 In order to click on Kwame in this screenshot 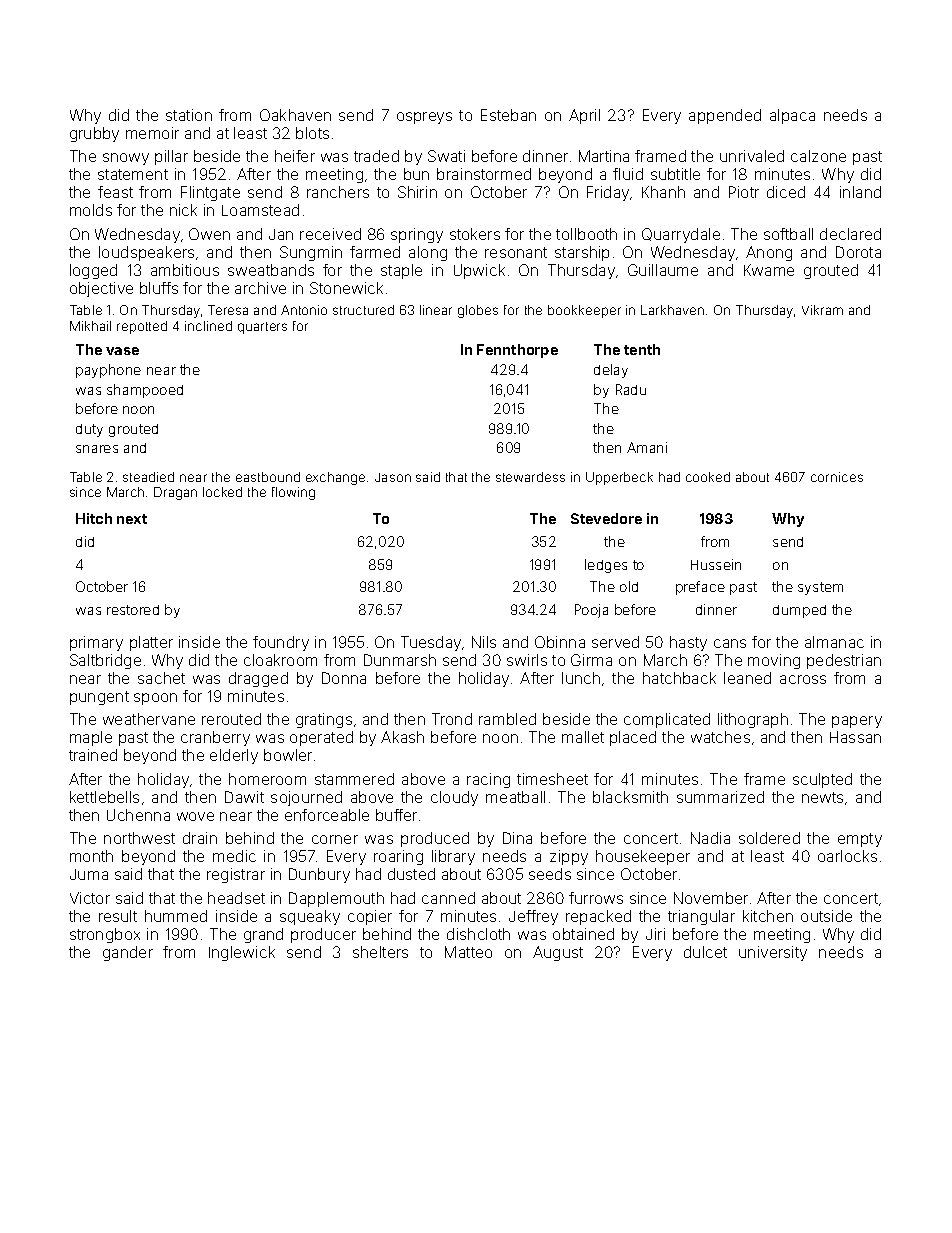, I will do `click(769, 270)`.
